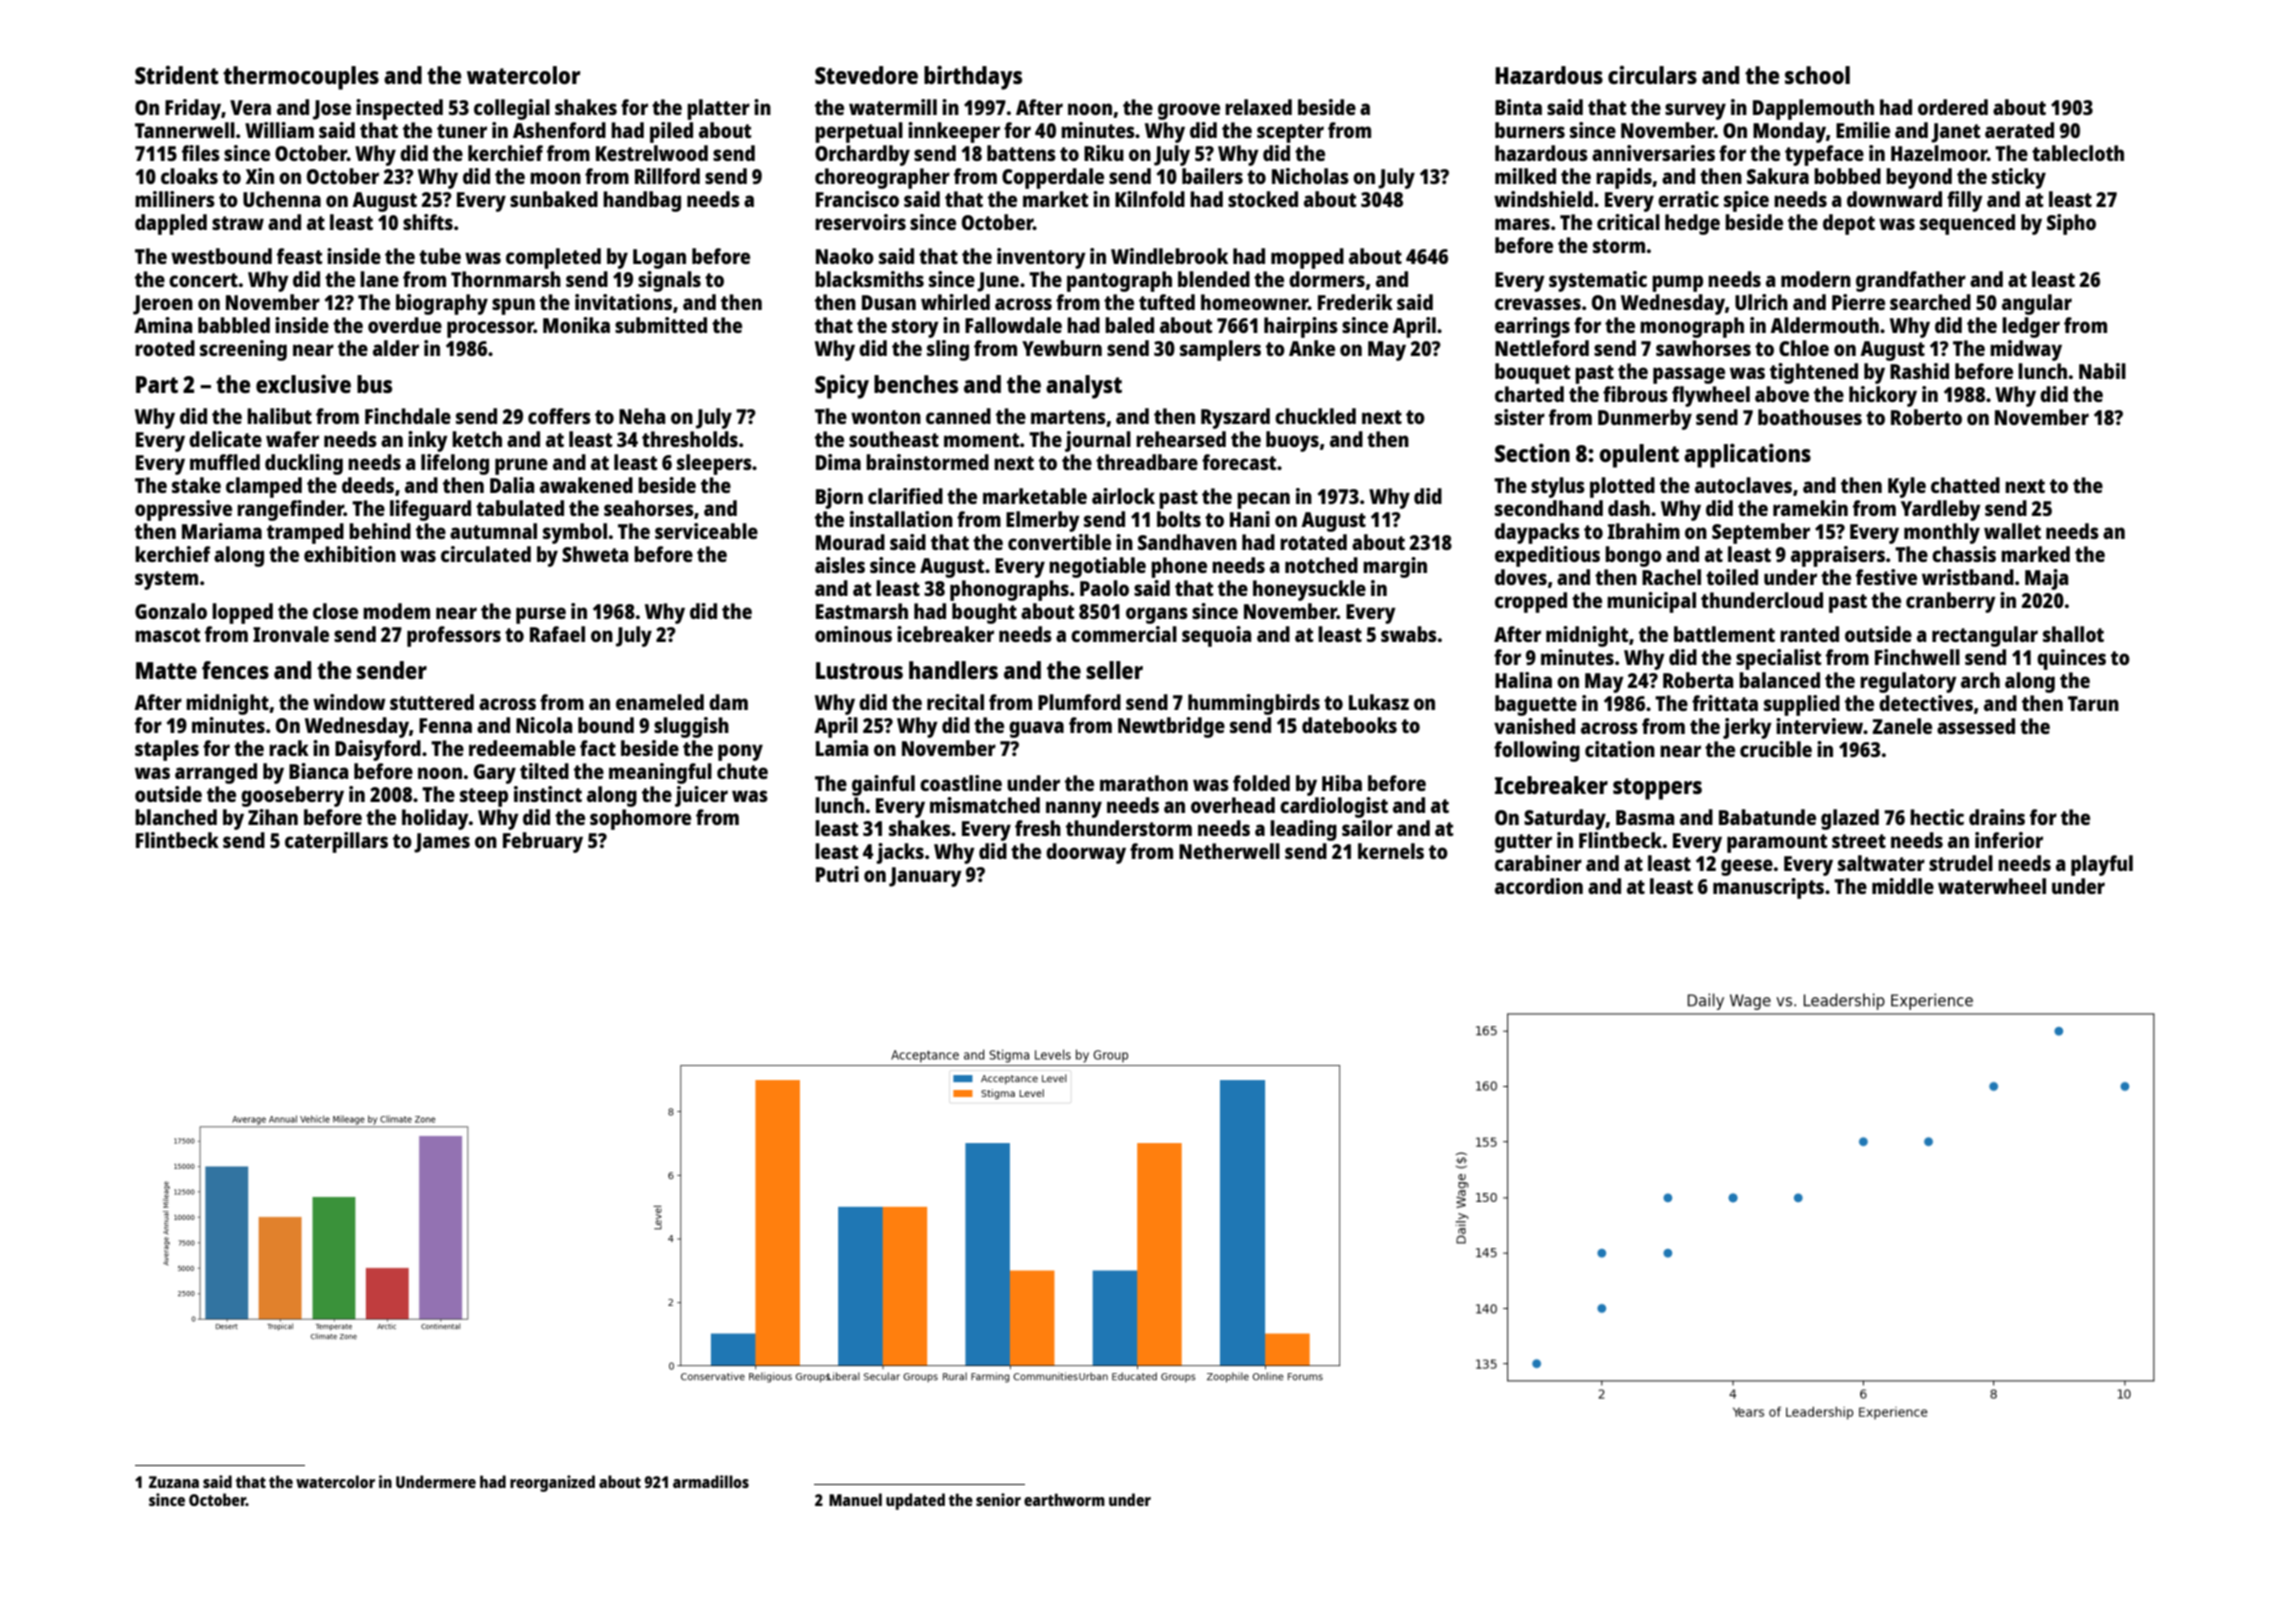 Image resolution: width=2269 pixels, height=1605 pixels. I want to click on manuscripts, so click(1768, 888).
